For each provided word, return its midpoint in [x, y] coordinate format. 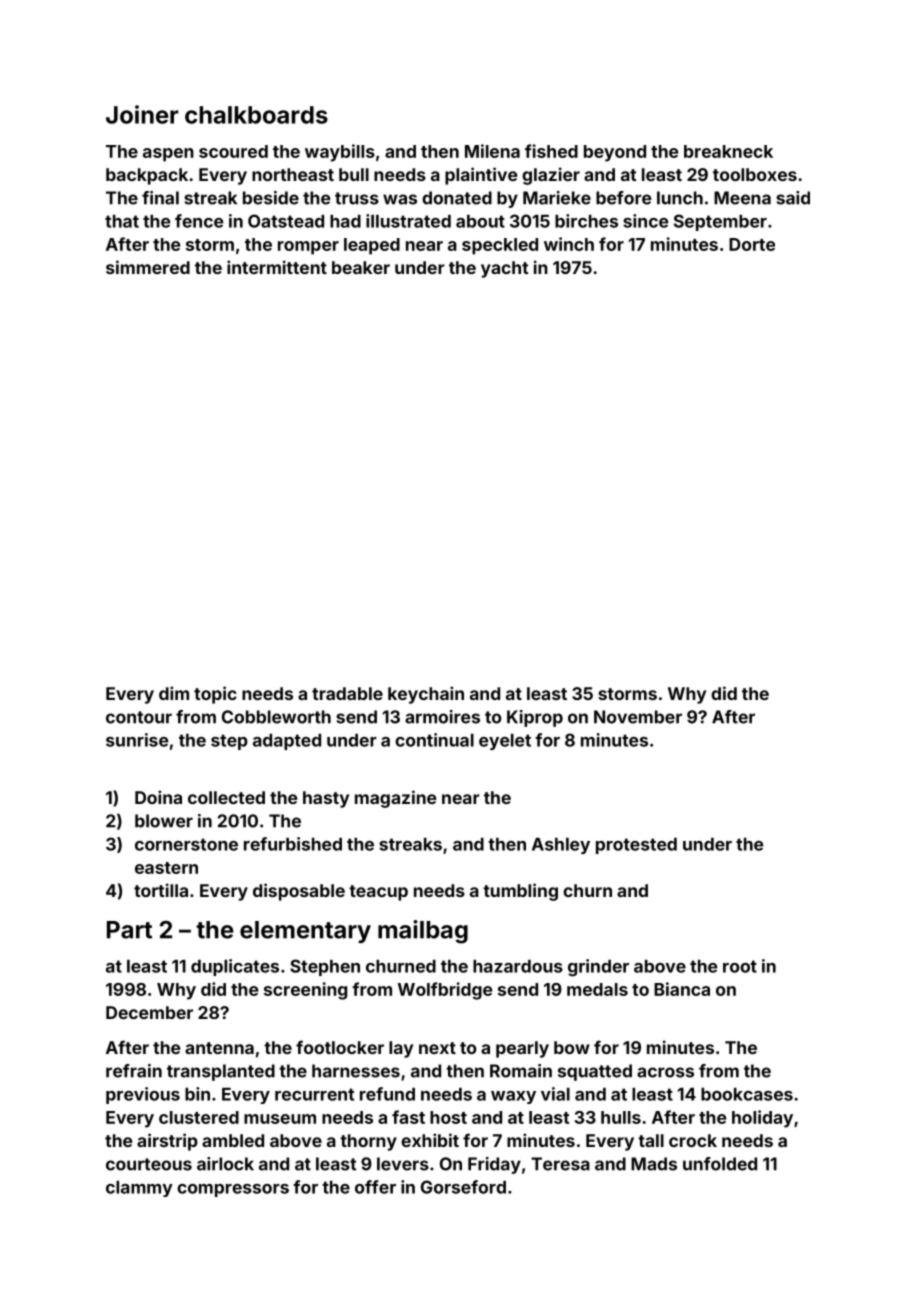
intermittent [277, 267]
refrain [134, 1071]
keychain [426, 695]
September [720, 222]
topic [215, 695]
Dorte [752, 244]
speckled [500, 246]
